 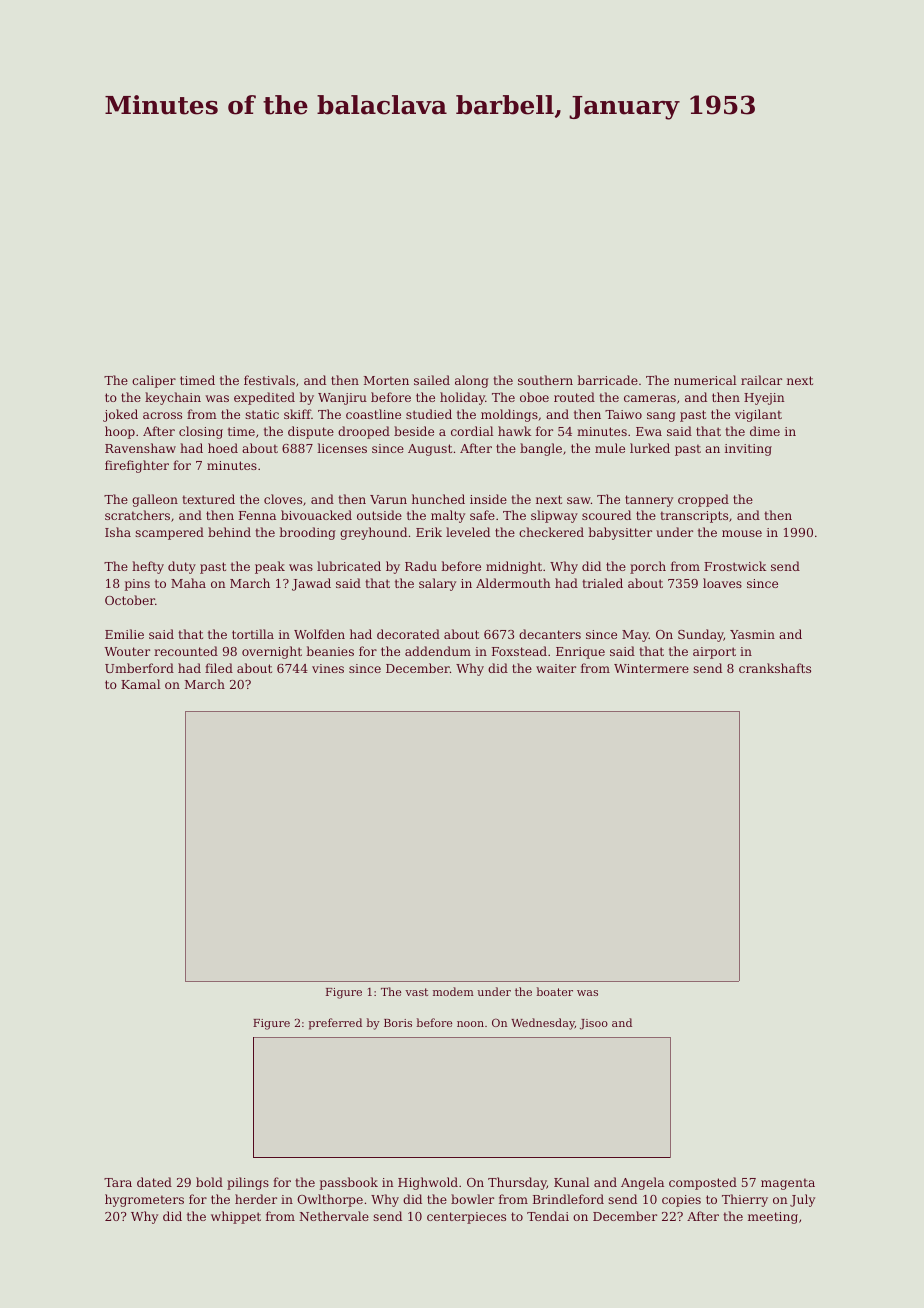 I want to click on bangle, so click(x=541, y=449).
